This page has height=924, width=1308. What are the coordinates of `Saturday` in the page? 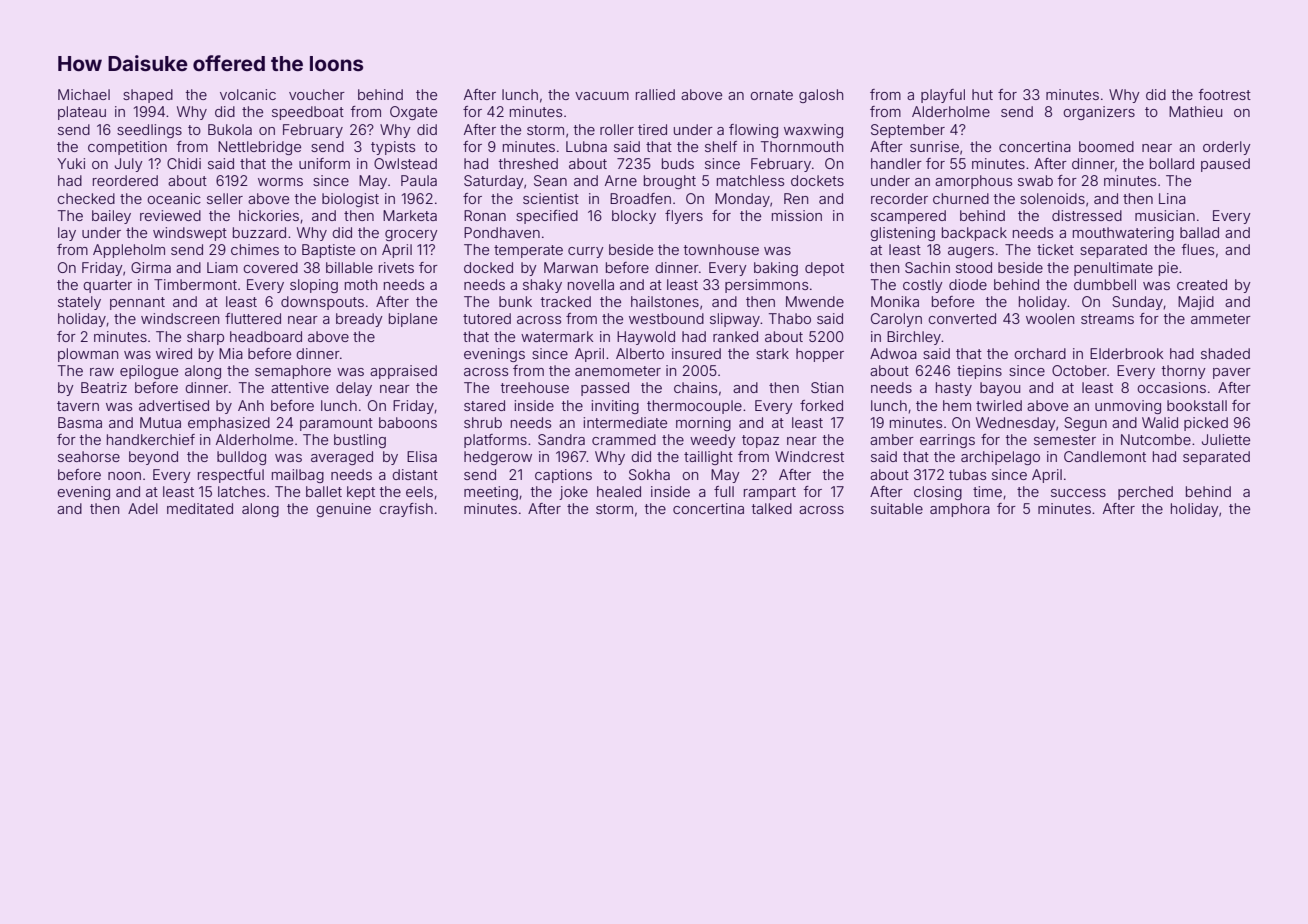 It's located at (494, 182).
